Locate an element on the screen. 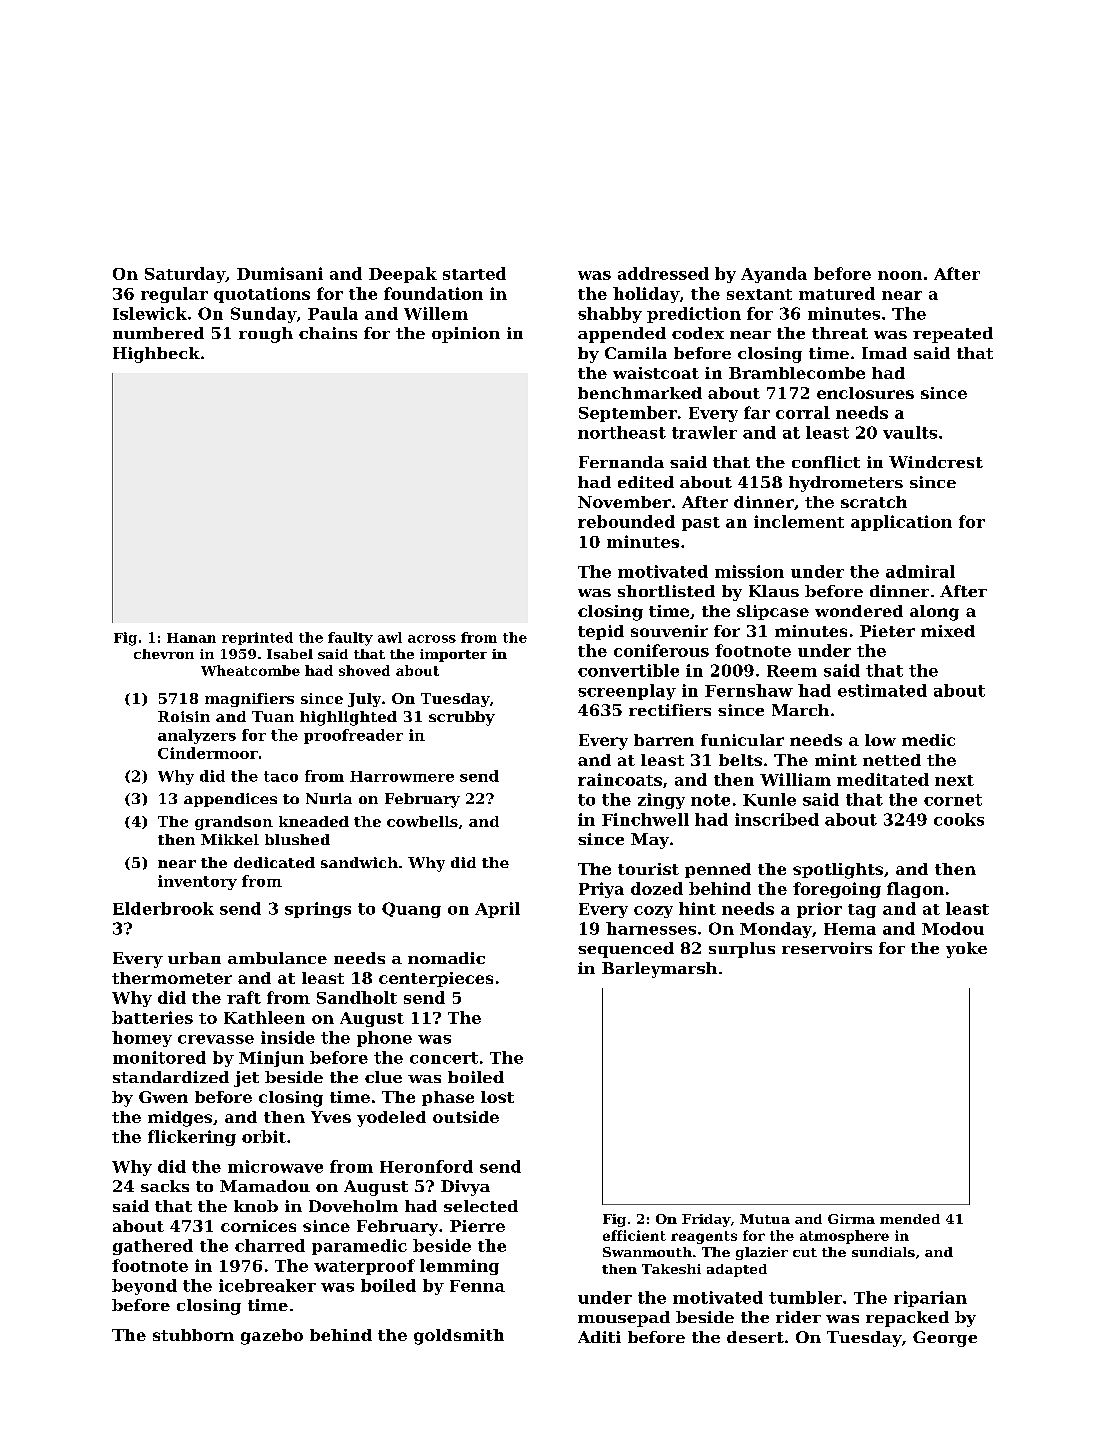 The image size is (1106, 1431). addressed is located at coordinates (663, 273).
